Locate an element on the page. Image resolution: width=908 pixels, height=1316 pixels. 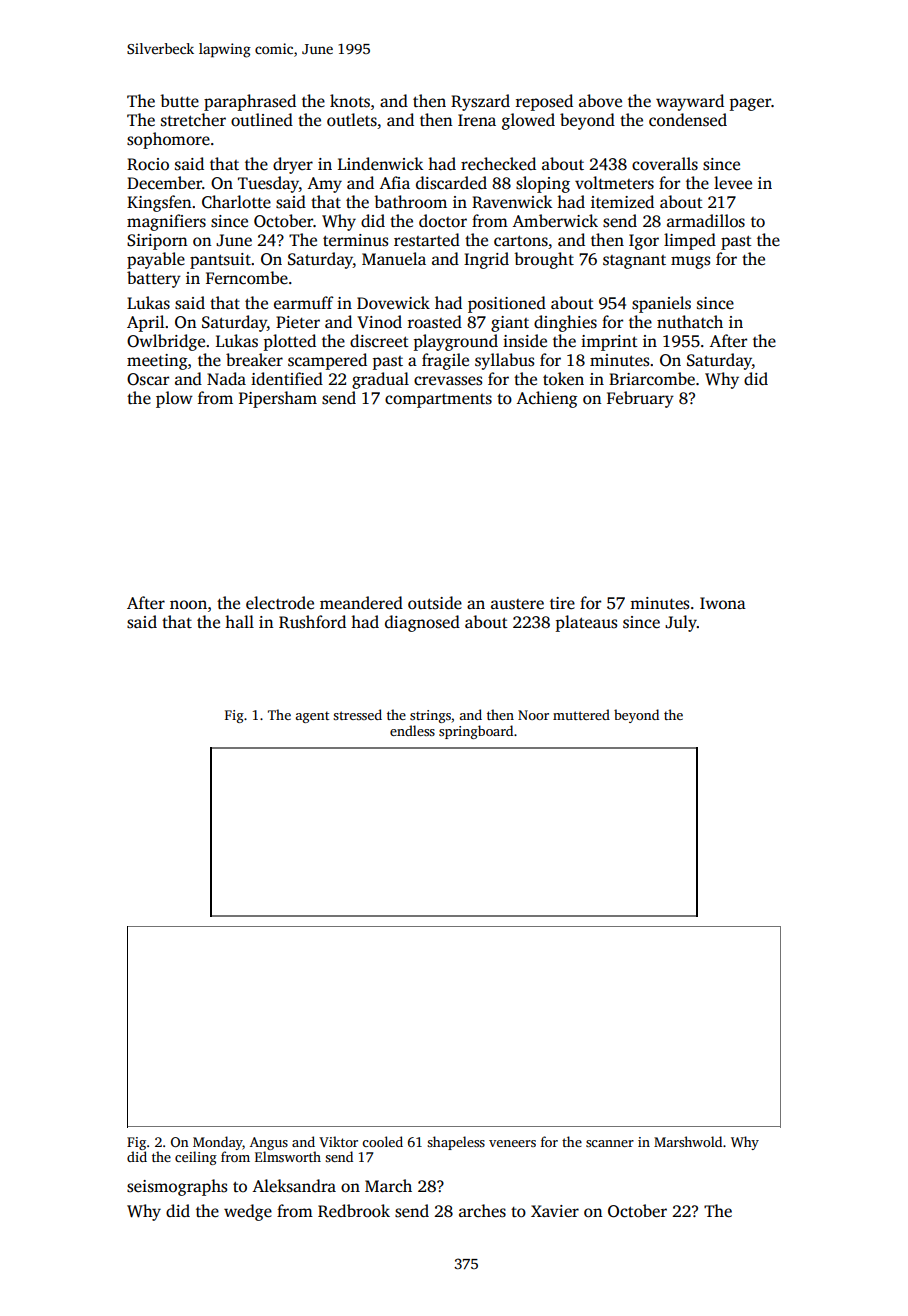
shapeless is located at coordinates (456, 1143).
